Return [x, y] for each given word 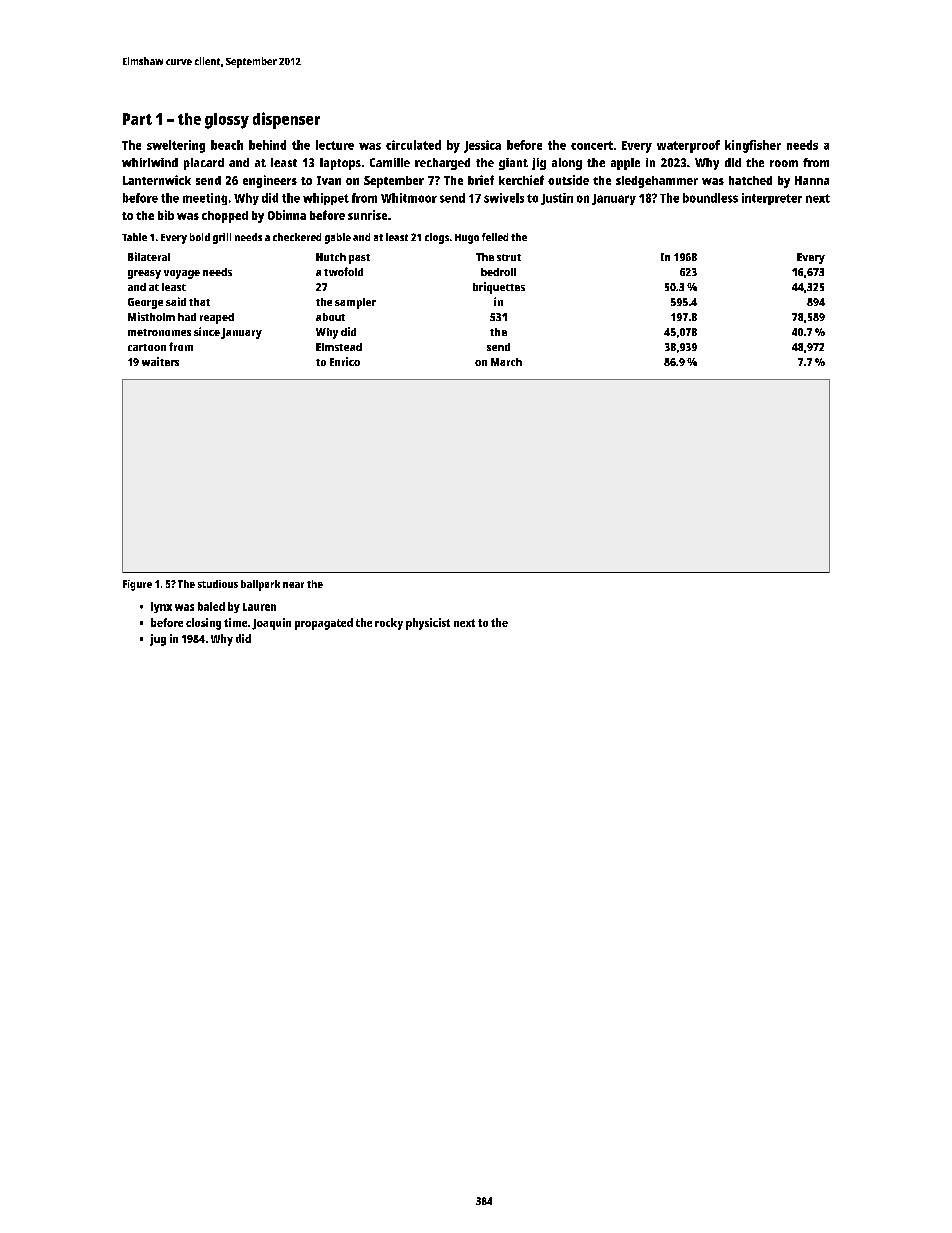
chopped [225, 217]
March [506, 362]
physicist [428, 624]
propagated [324, 624]
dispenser [286, 120]
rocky [389, 624]
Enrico [345, 361]
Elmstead [339, 347]
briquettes [499, 288]
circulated [413, 145]
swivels [504, 198]
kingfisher [753, 146]
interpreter [772, 199]
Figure [137, 585]
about [330, 317]
